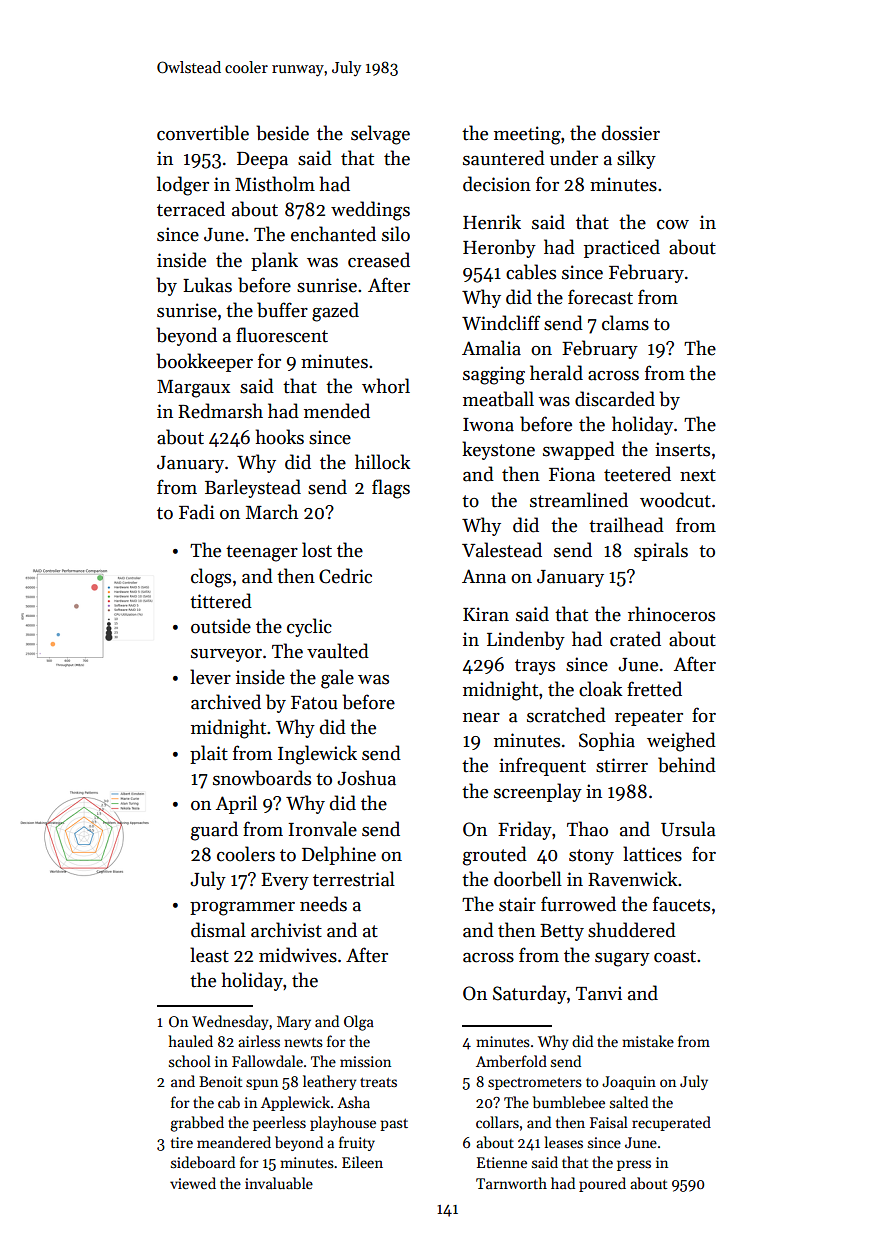 This document has width=873, height=1239. I want to click on tire, so click(182, 1142).
